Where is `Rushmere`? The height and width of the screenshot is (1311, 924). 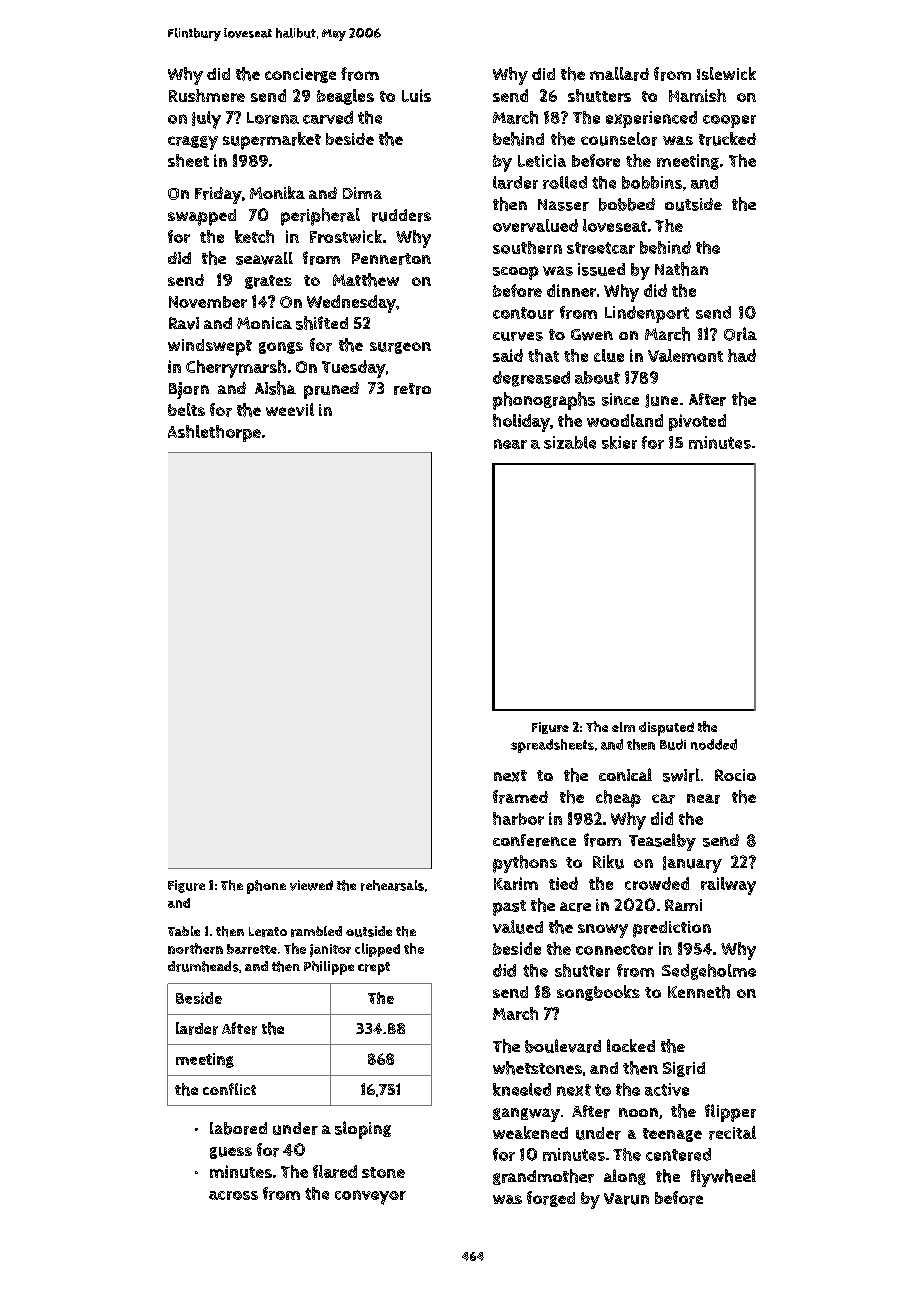
Rushmere is located at coordinates (207, 95).
